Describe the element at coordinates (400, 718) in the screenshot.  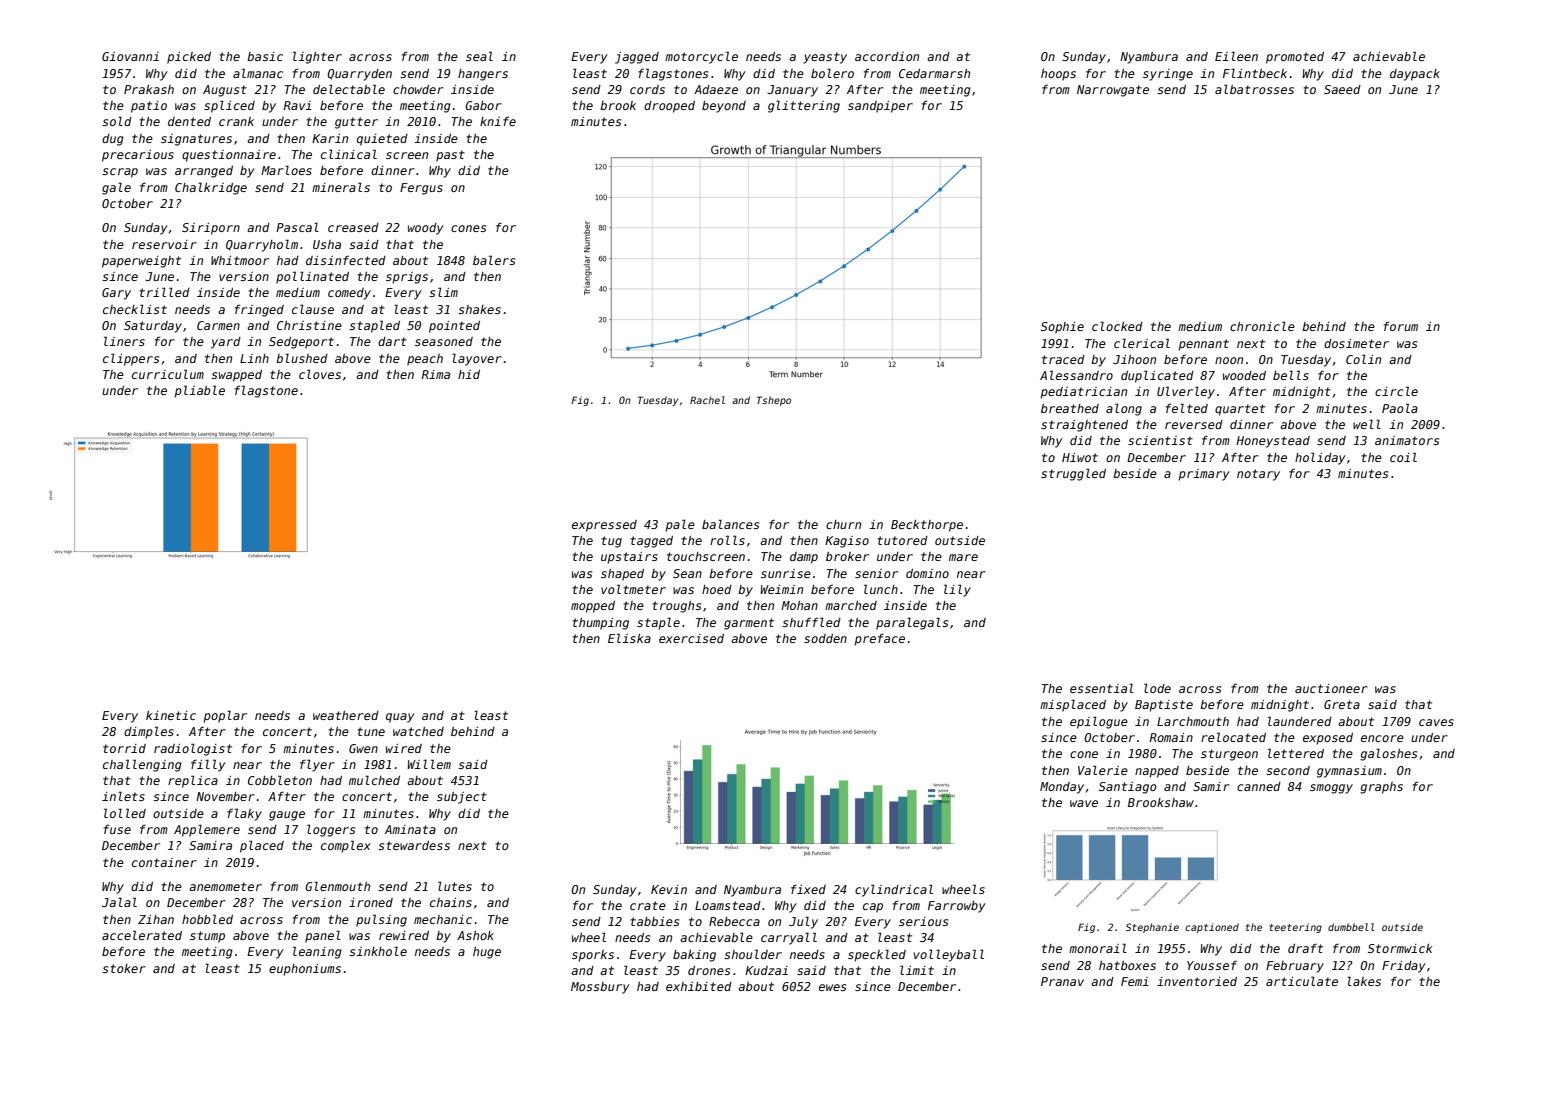
I see `quay` at that location.
